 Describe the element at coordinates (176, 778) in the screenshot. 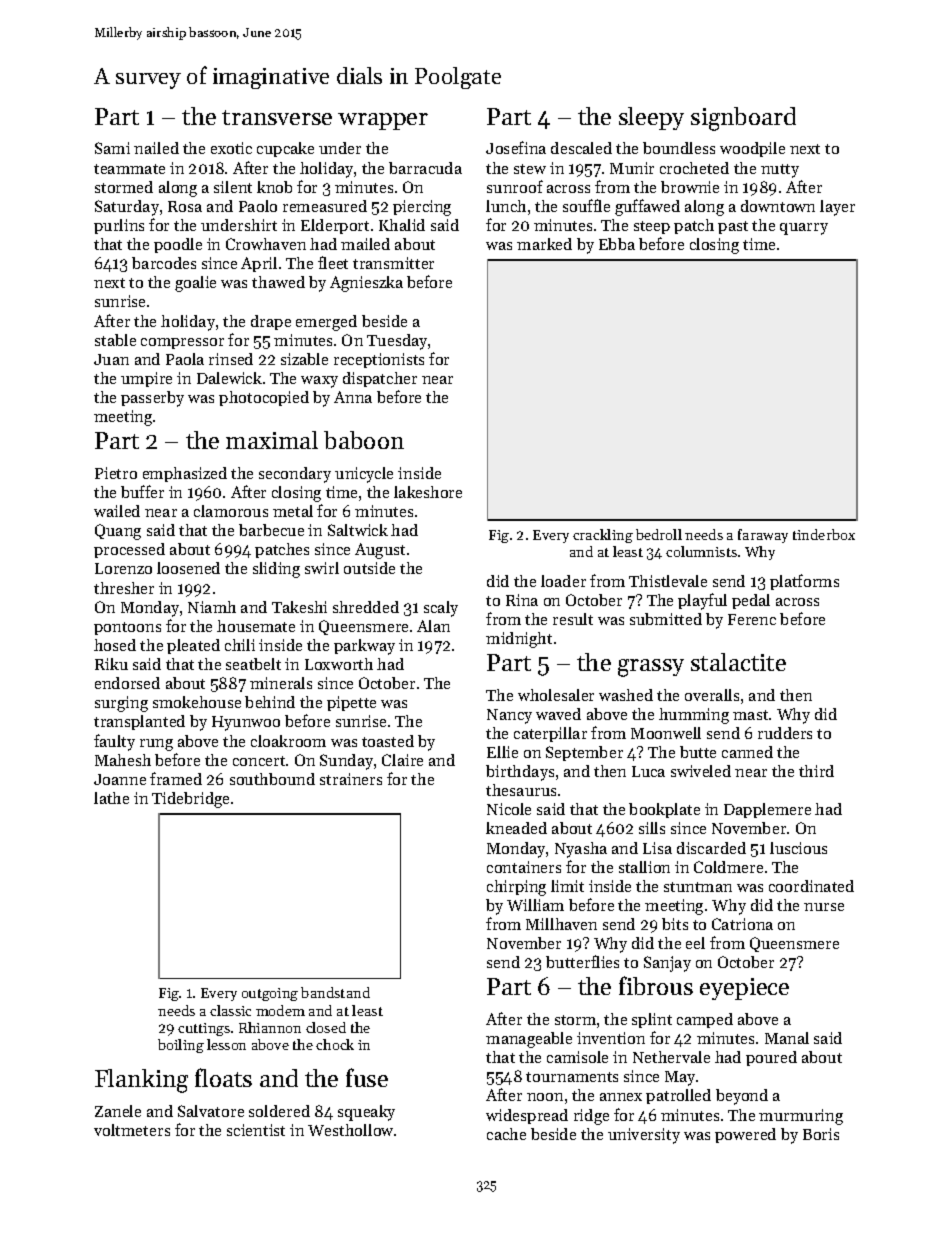

I see `framed` at that location.
